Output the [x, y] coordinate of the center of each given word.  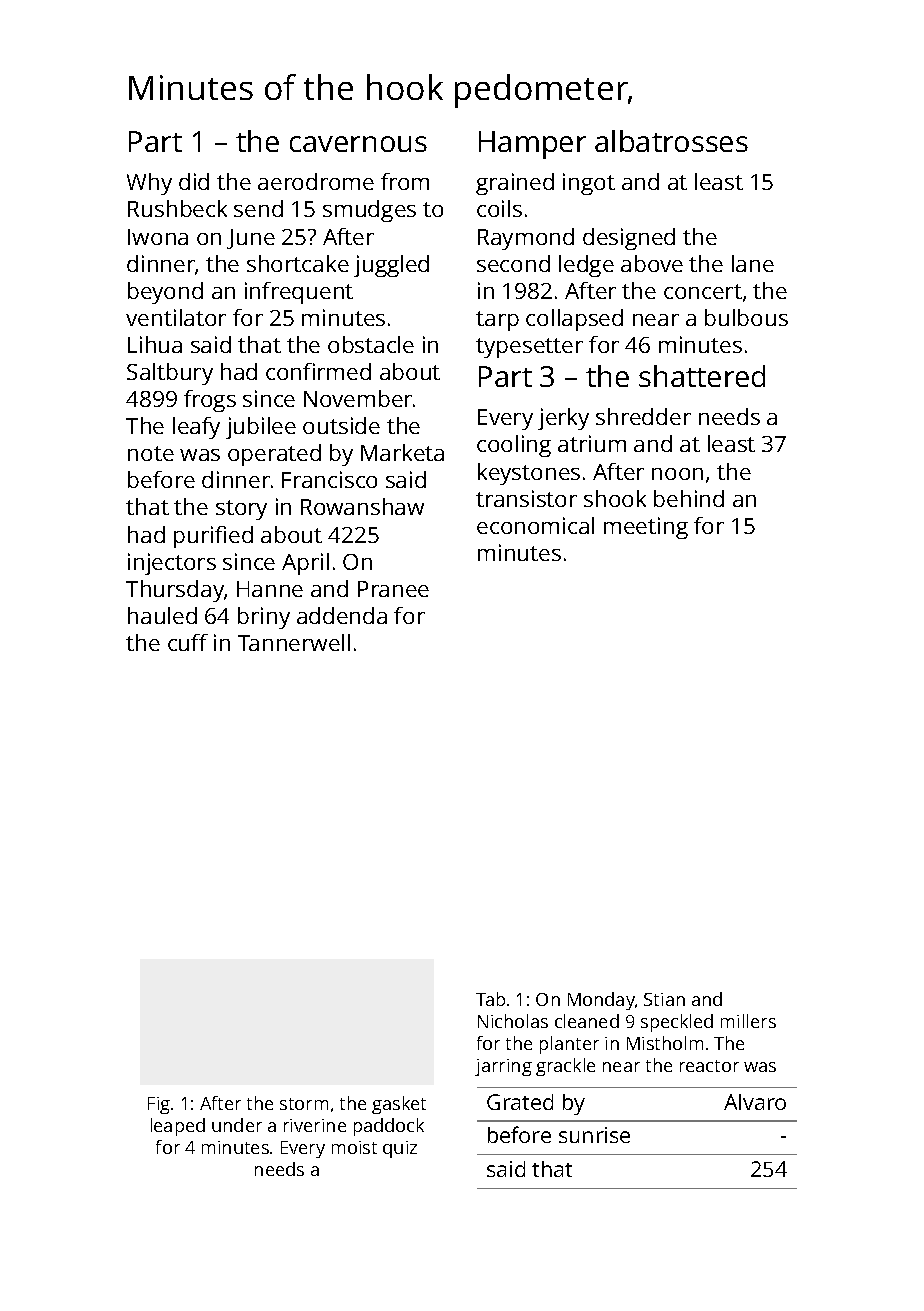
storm [304, 1104]
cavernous [358, 144]
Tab [490, 999]
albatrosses [671, 141]
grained [515, 184]
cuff [188, 642]
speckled [677, 1023]
